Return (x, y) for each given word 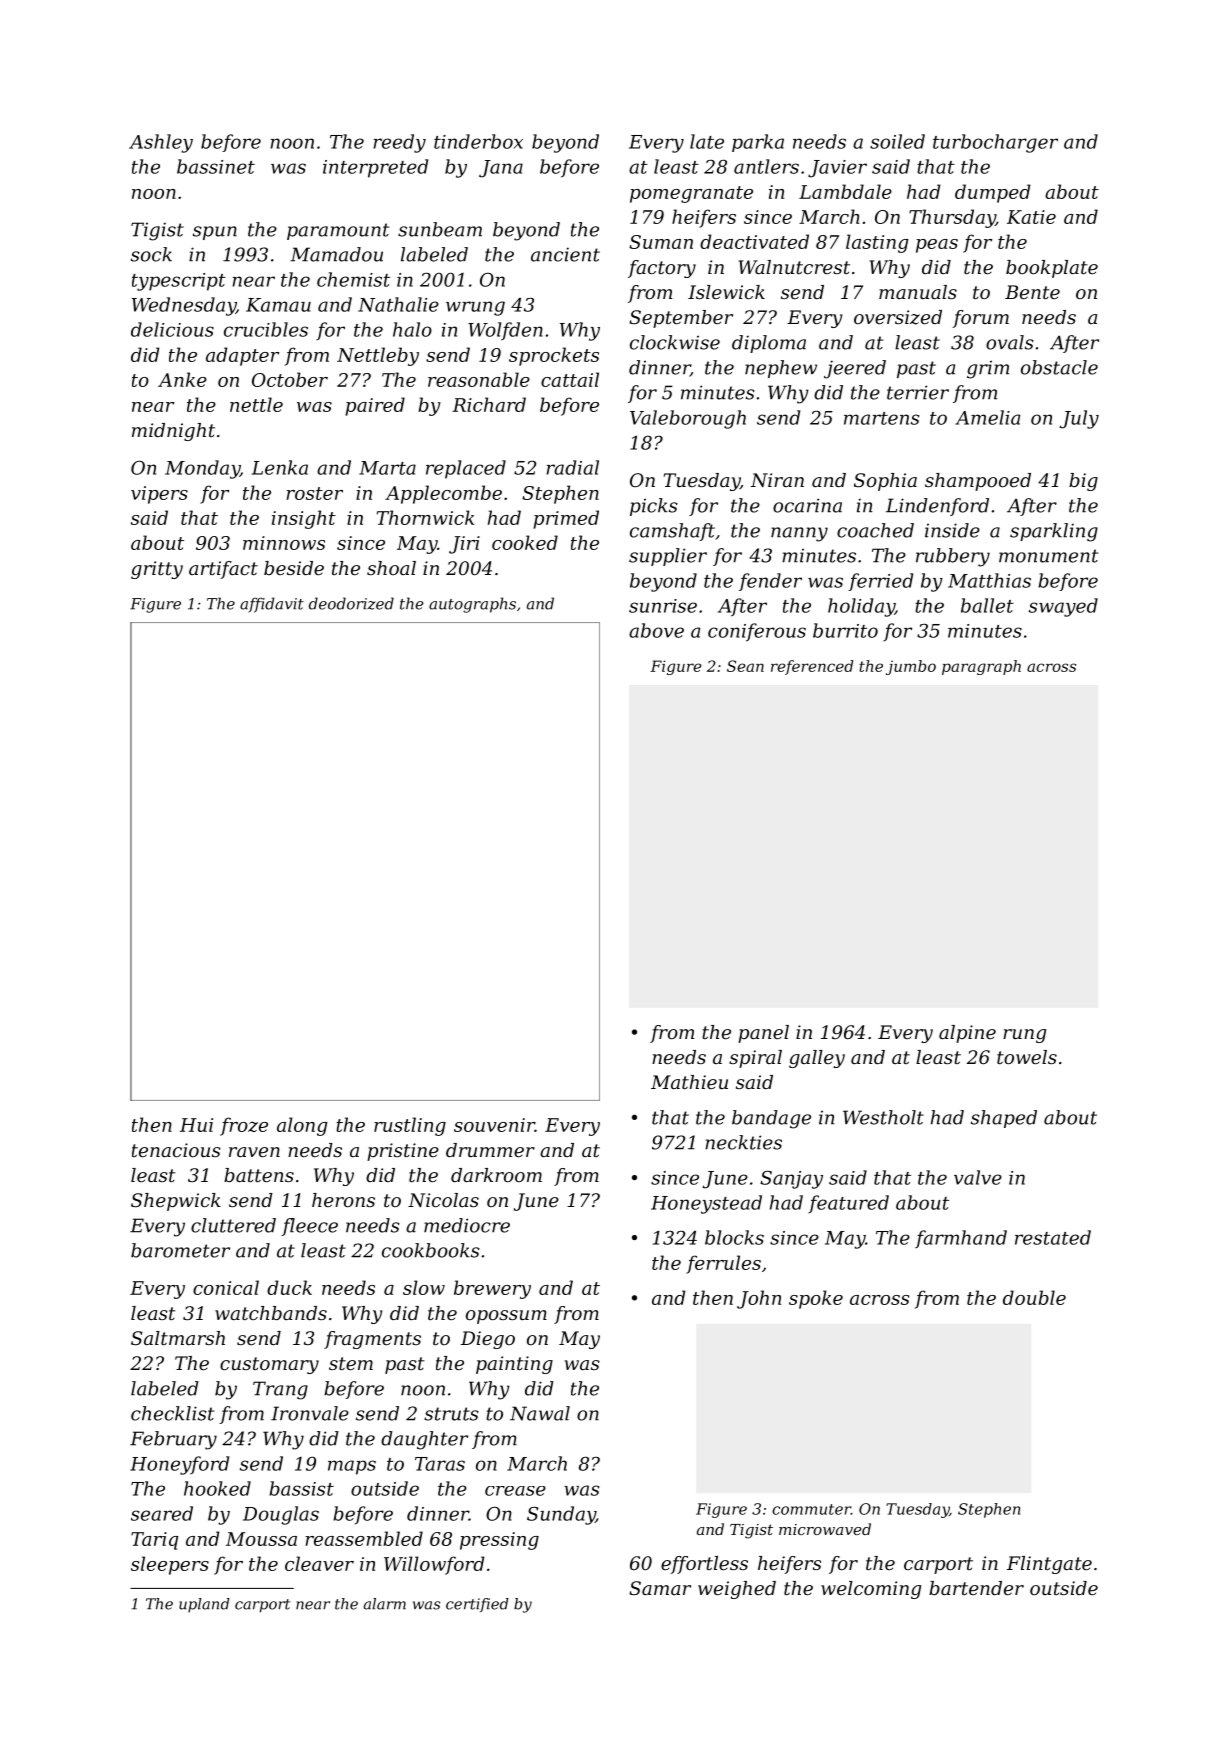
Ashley (161, 143)
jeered (855, 369)
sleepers (170, 1565)
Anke (182, 379)
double (1034, 1297)
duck (289, 1287)
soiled (897, 141)
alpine (967, 1034)
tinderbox (478, 141)
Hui (196, 1125)
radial (573, 467)
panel (763, 1034)
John (759, 1299)
